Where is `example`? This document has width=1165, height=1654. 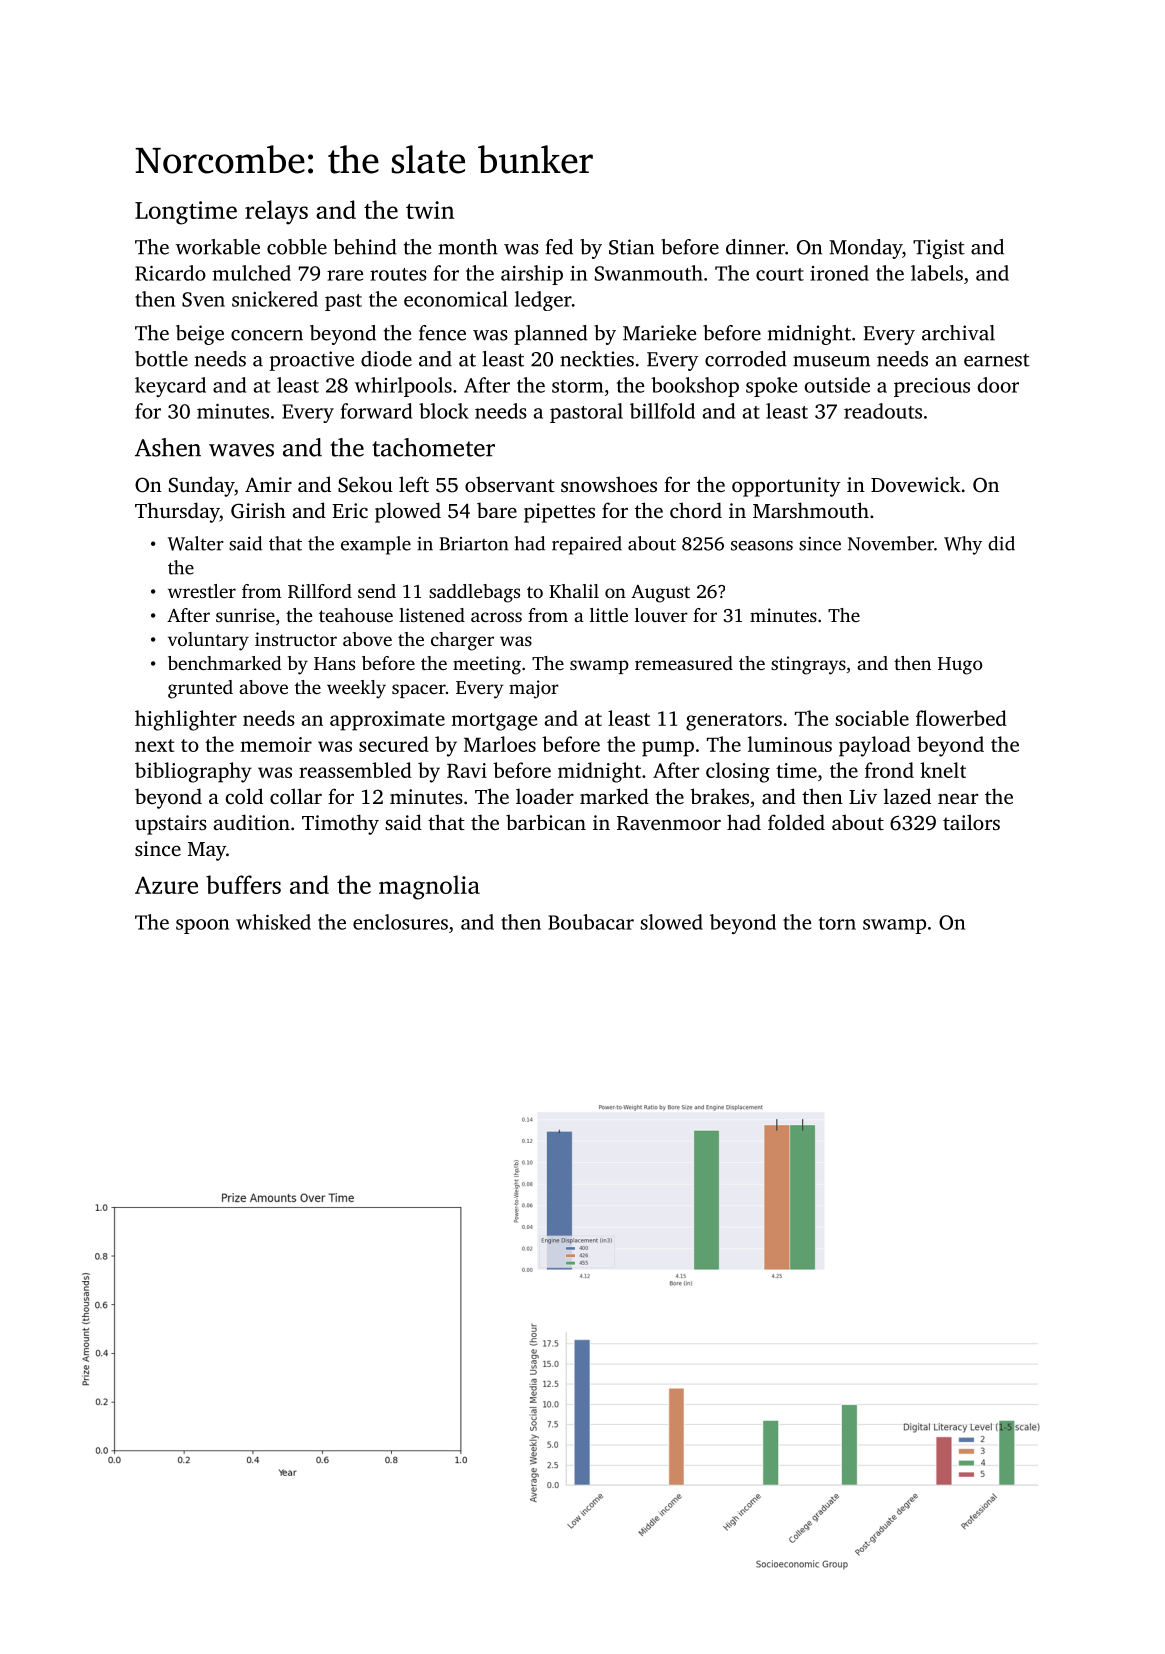 example is located at coordinates (376, 545).
